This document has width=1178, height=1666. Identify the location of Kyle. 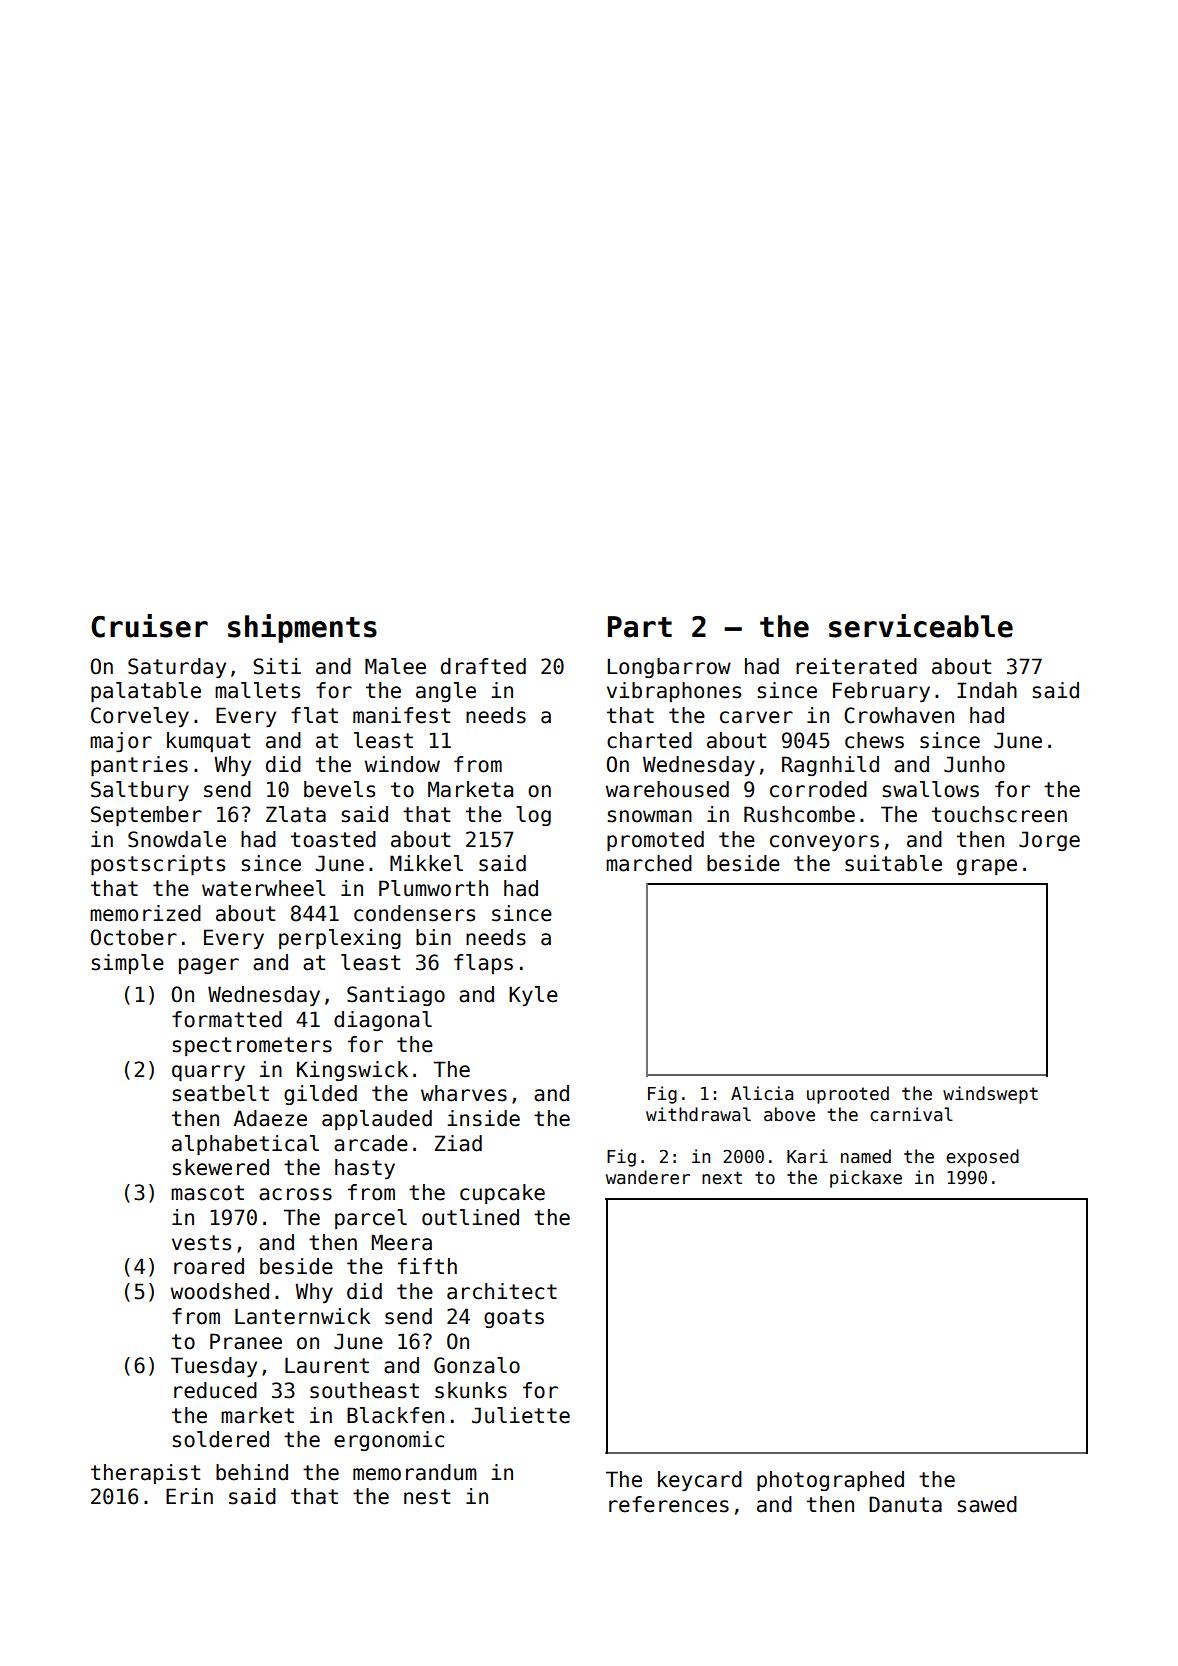
(533, 996).
